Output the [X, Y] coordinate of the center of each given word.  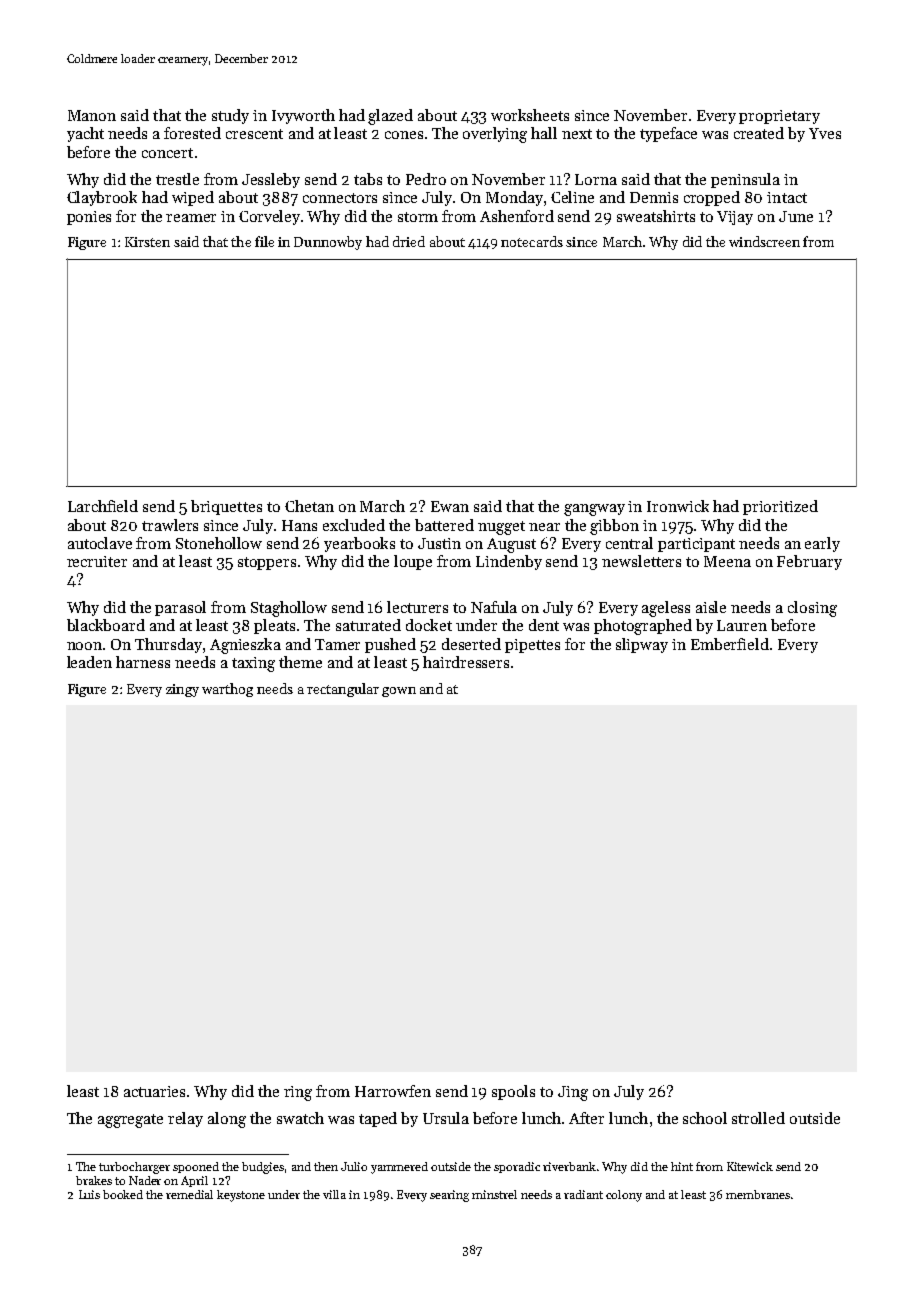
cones [404, 135]
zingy [182, 690]
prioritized [780, 507]
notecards [532, 241]
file [264, 241]
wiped [193, 198]
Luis [89, 1194]
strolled [758, 1118]
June [796, 216]
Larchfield [103, 506]
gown [399, 692]
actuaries [154, 1091]
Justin [439, 543]
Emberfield [730, 644]
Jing [573, 1093]
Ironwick [678, 506]
